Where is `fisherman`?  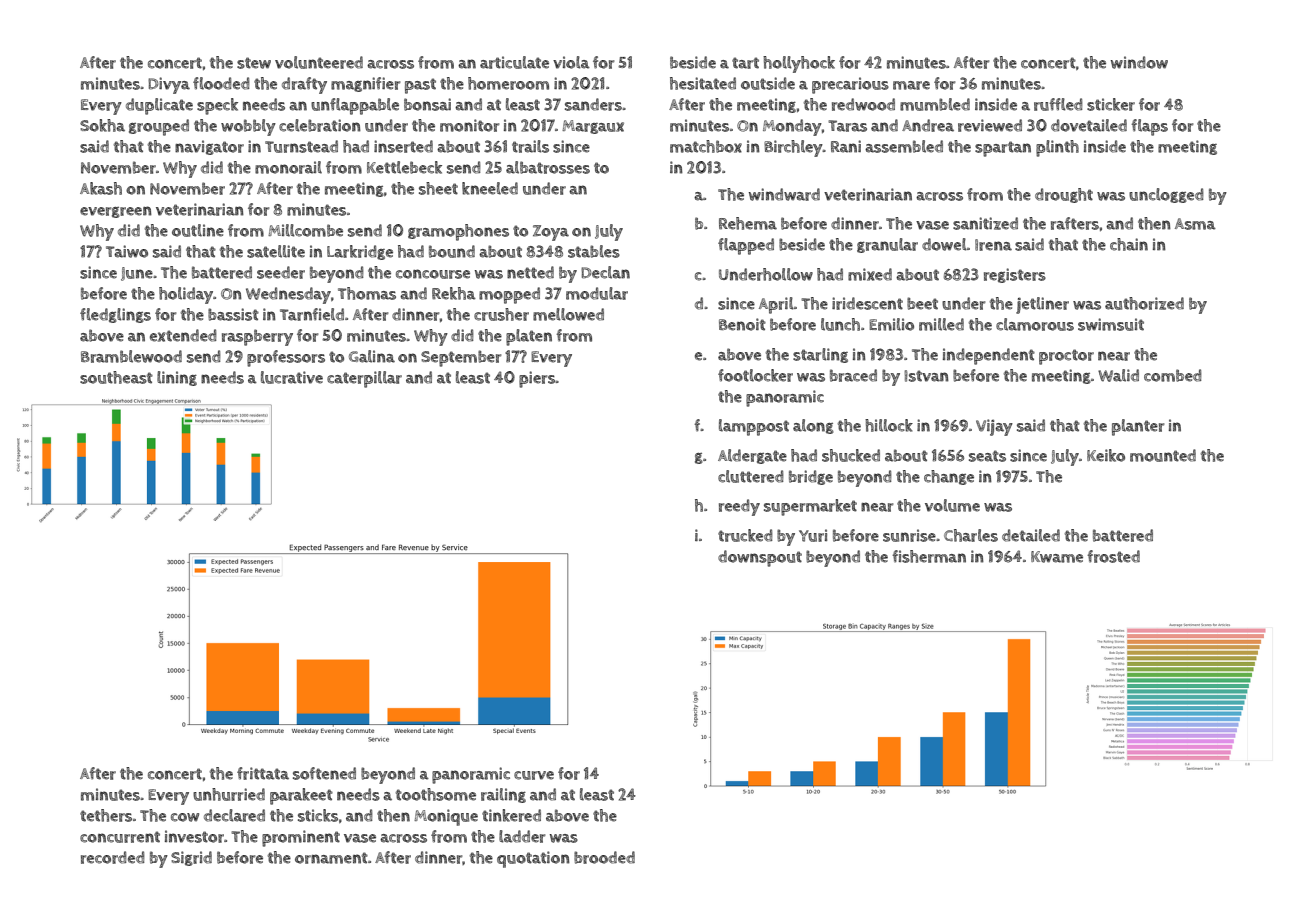
fisherman is located at coordinates (929, 556).
